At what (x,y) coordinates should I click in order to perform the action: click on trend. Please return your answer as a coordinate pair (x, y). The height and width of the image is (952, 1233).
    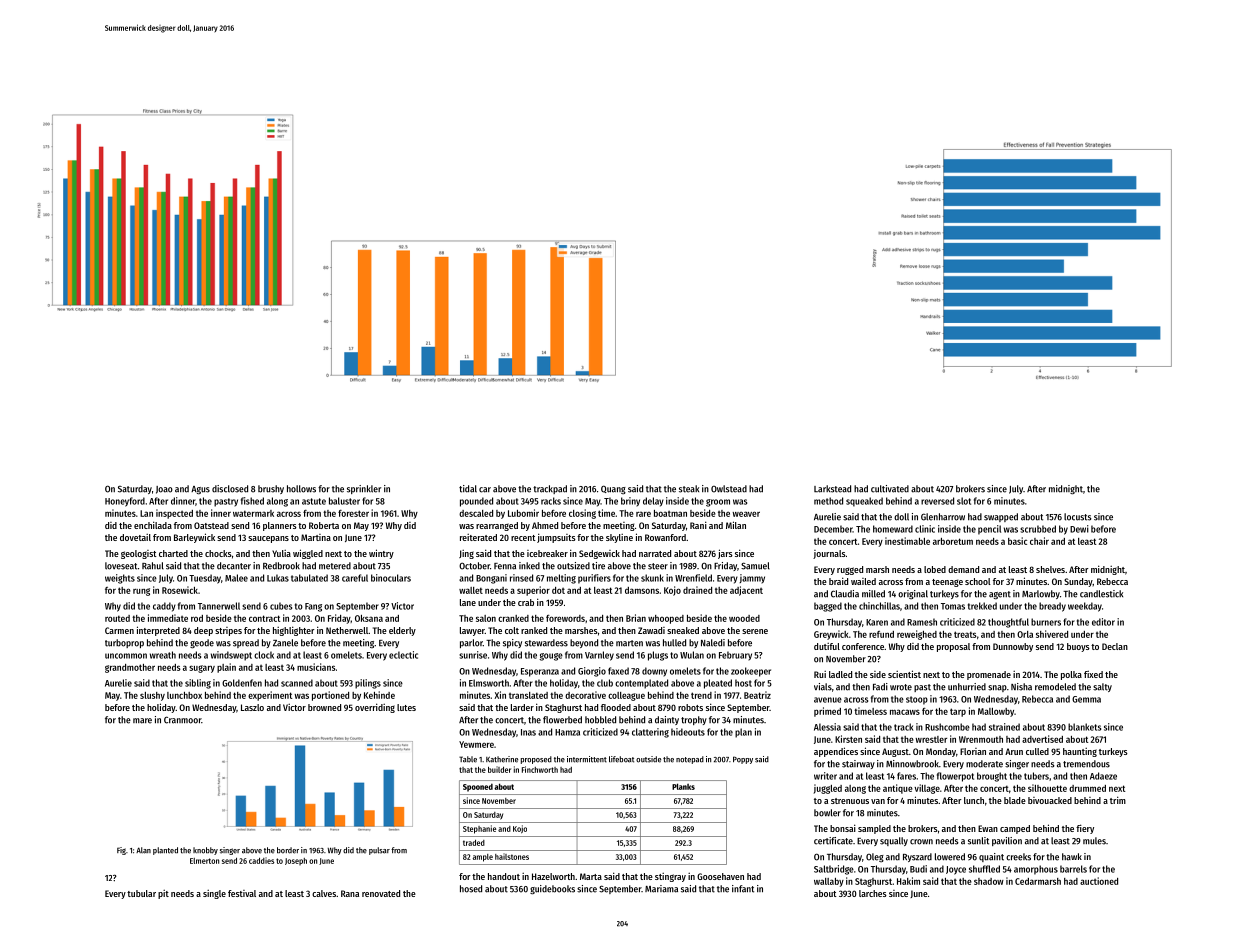
    Looking at the image, I should click on (701, 695).
